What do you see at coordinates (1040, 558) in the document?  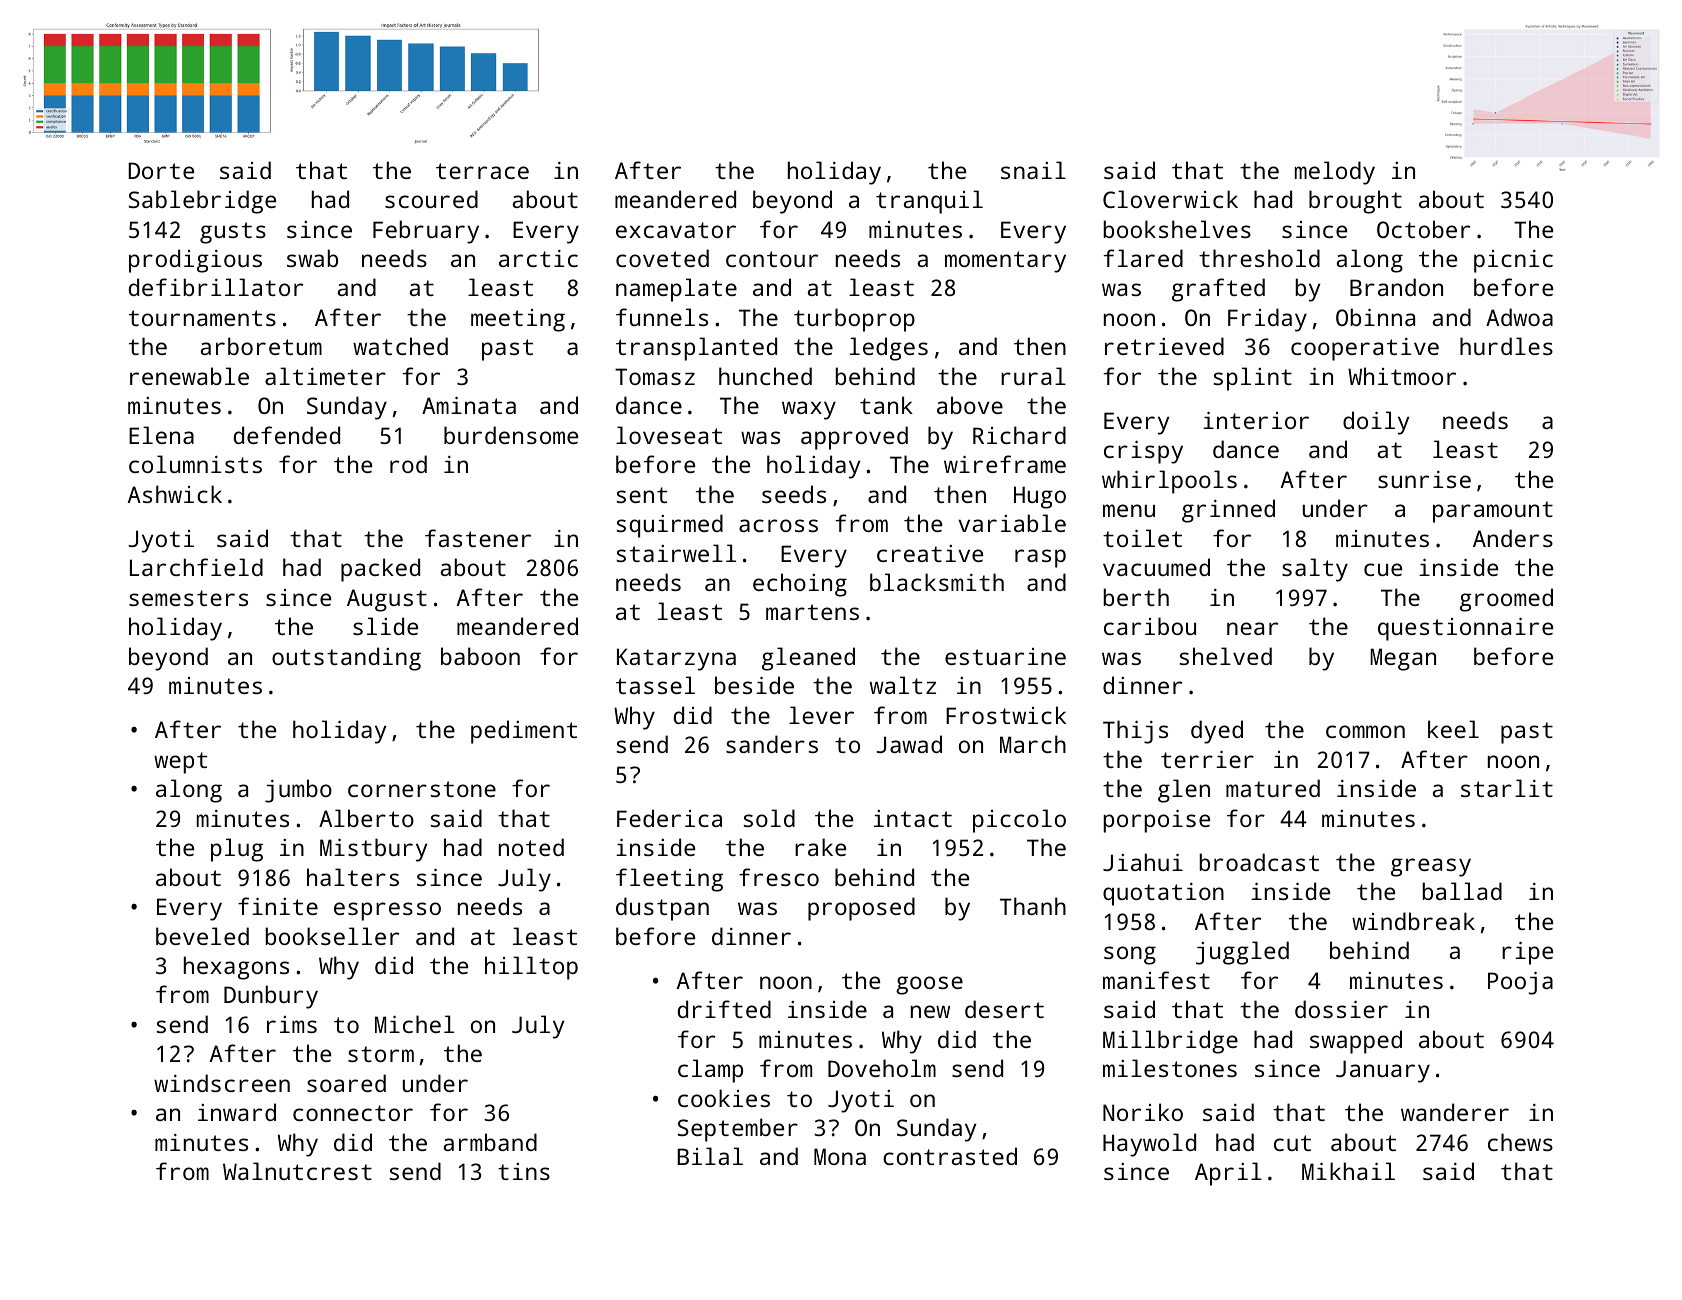 I see `rasp` at bounding box center [1040, 558].
